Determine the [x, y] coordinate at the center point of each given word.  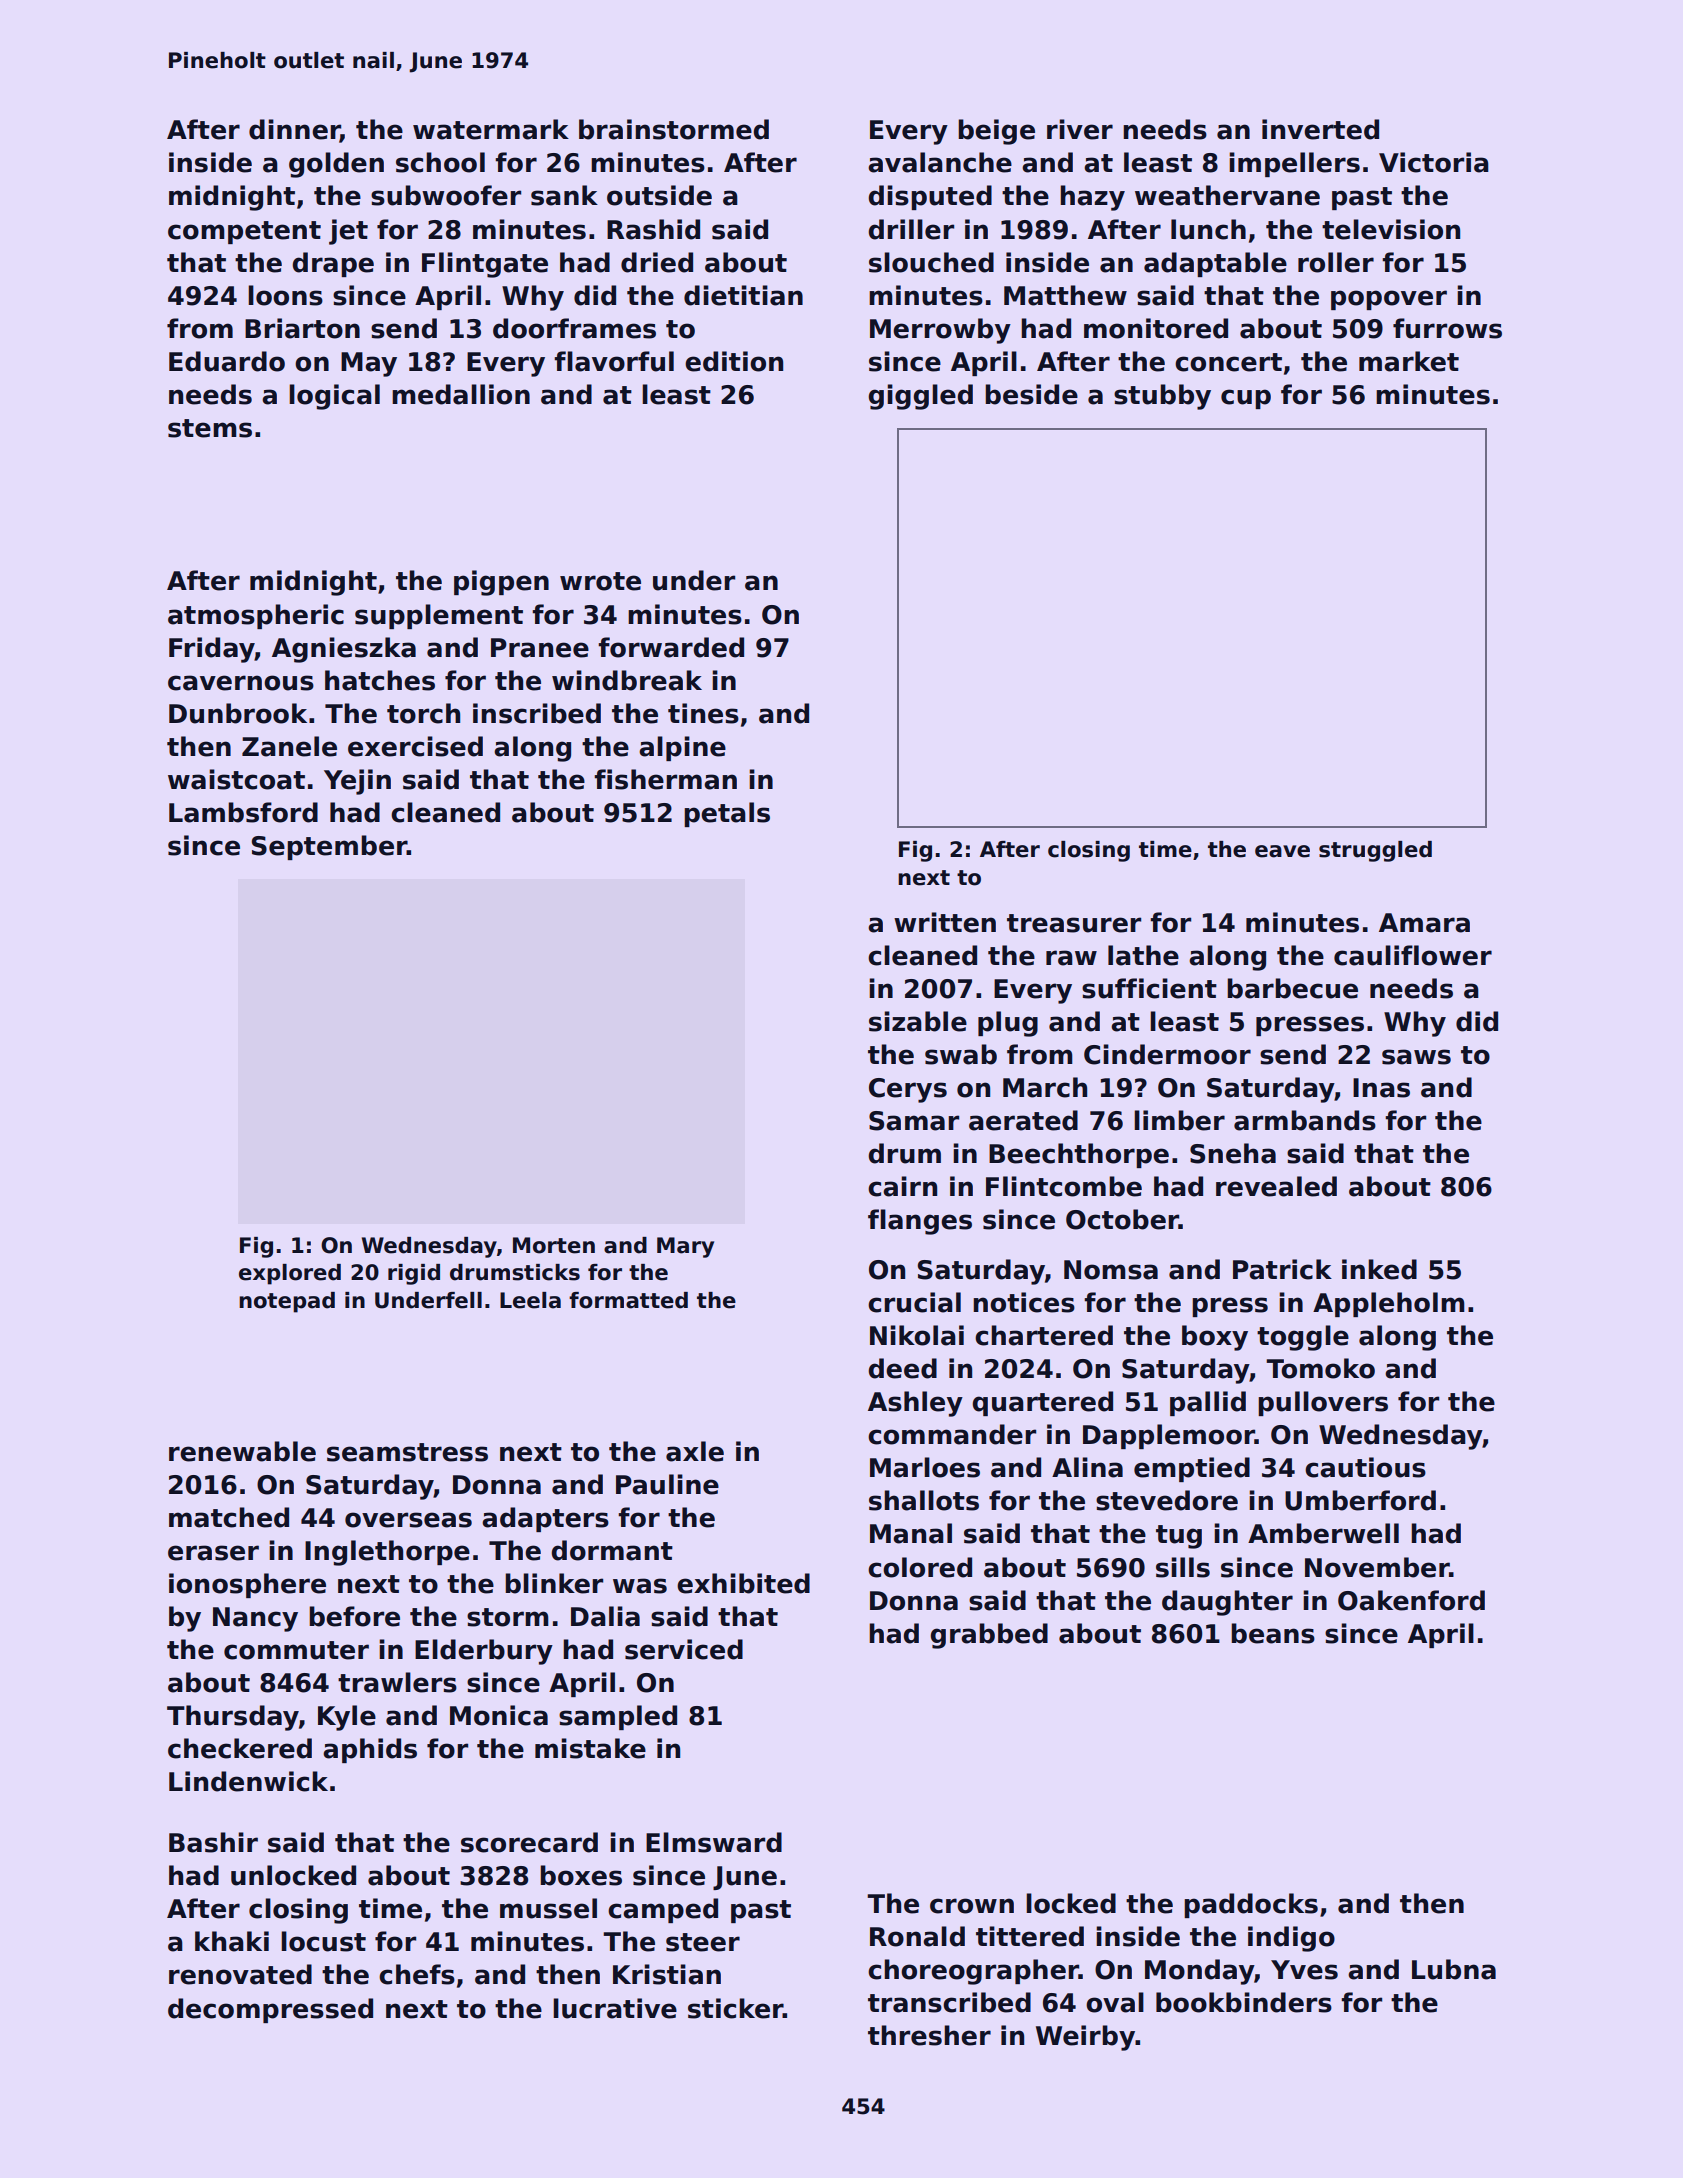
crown [972, 1906]
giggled [920, 397]
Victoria [1434, 162]
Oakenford [1411, 1600]
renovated [240, 1974]
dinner [294, 130]
